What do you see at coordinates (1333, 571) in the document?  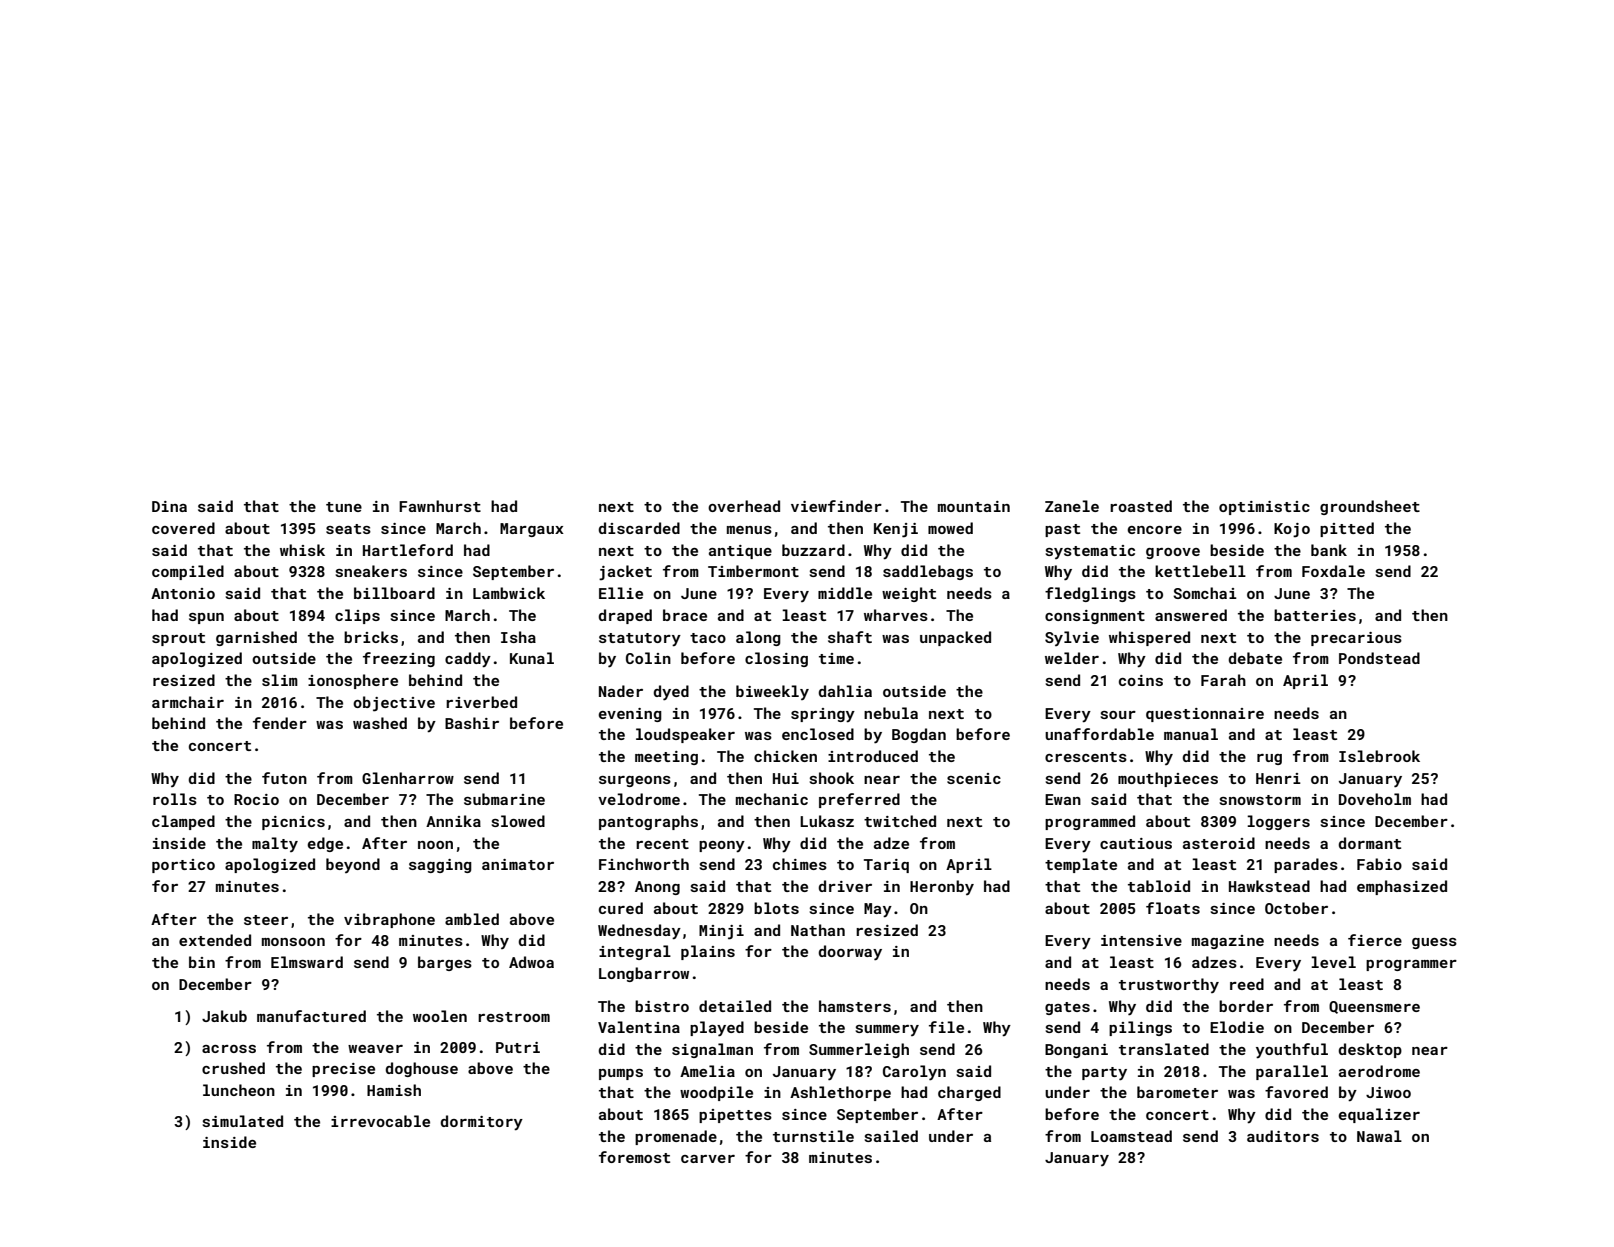 I see `Foxdale` at bounding box center [1333, 571].
